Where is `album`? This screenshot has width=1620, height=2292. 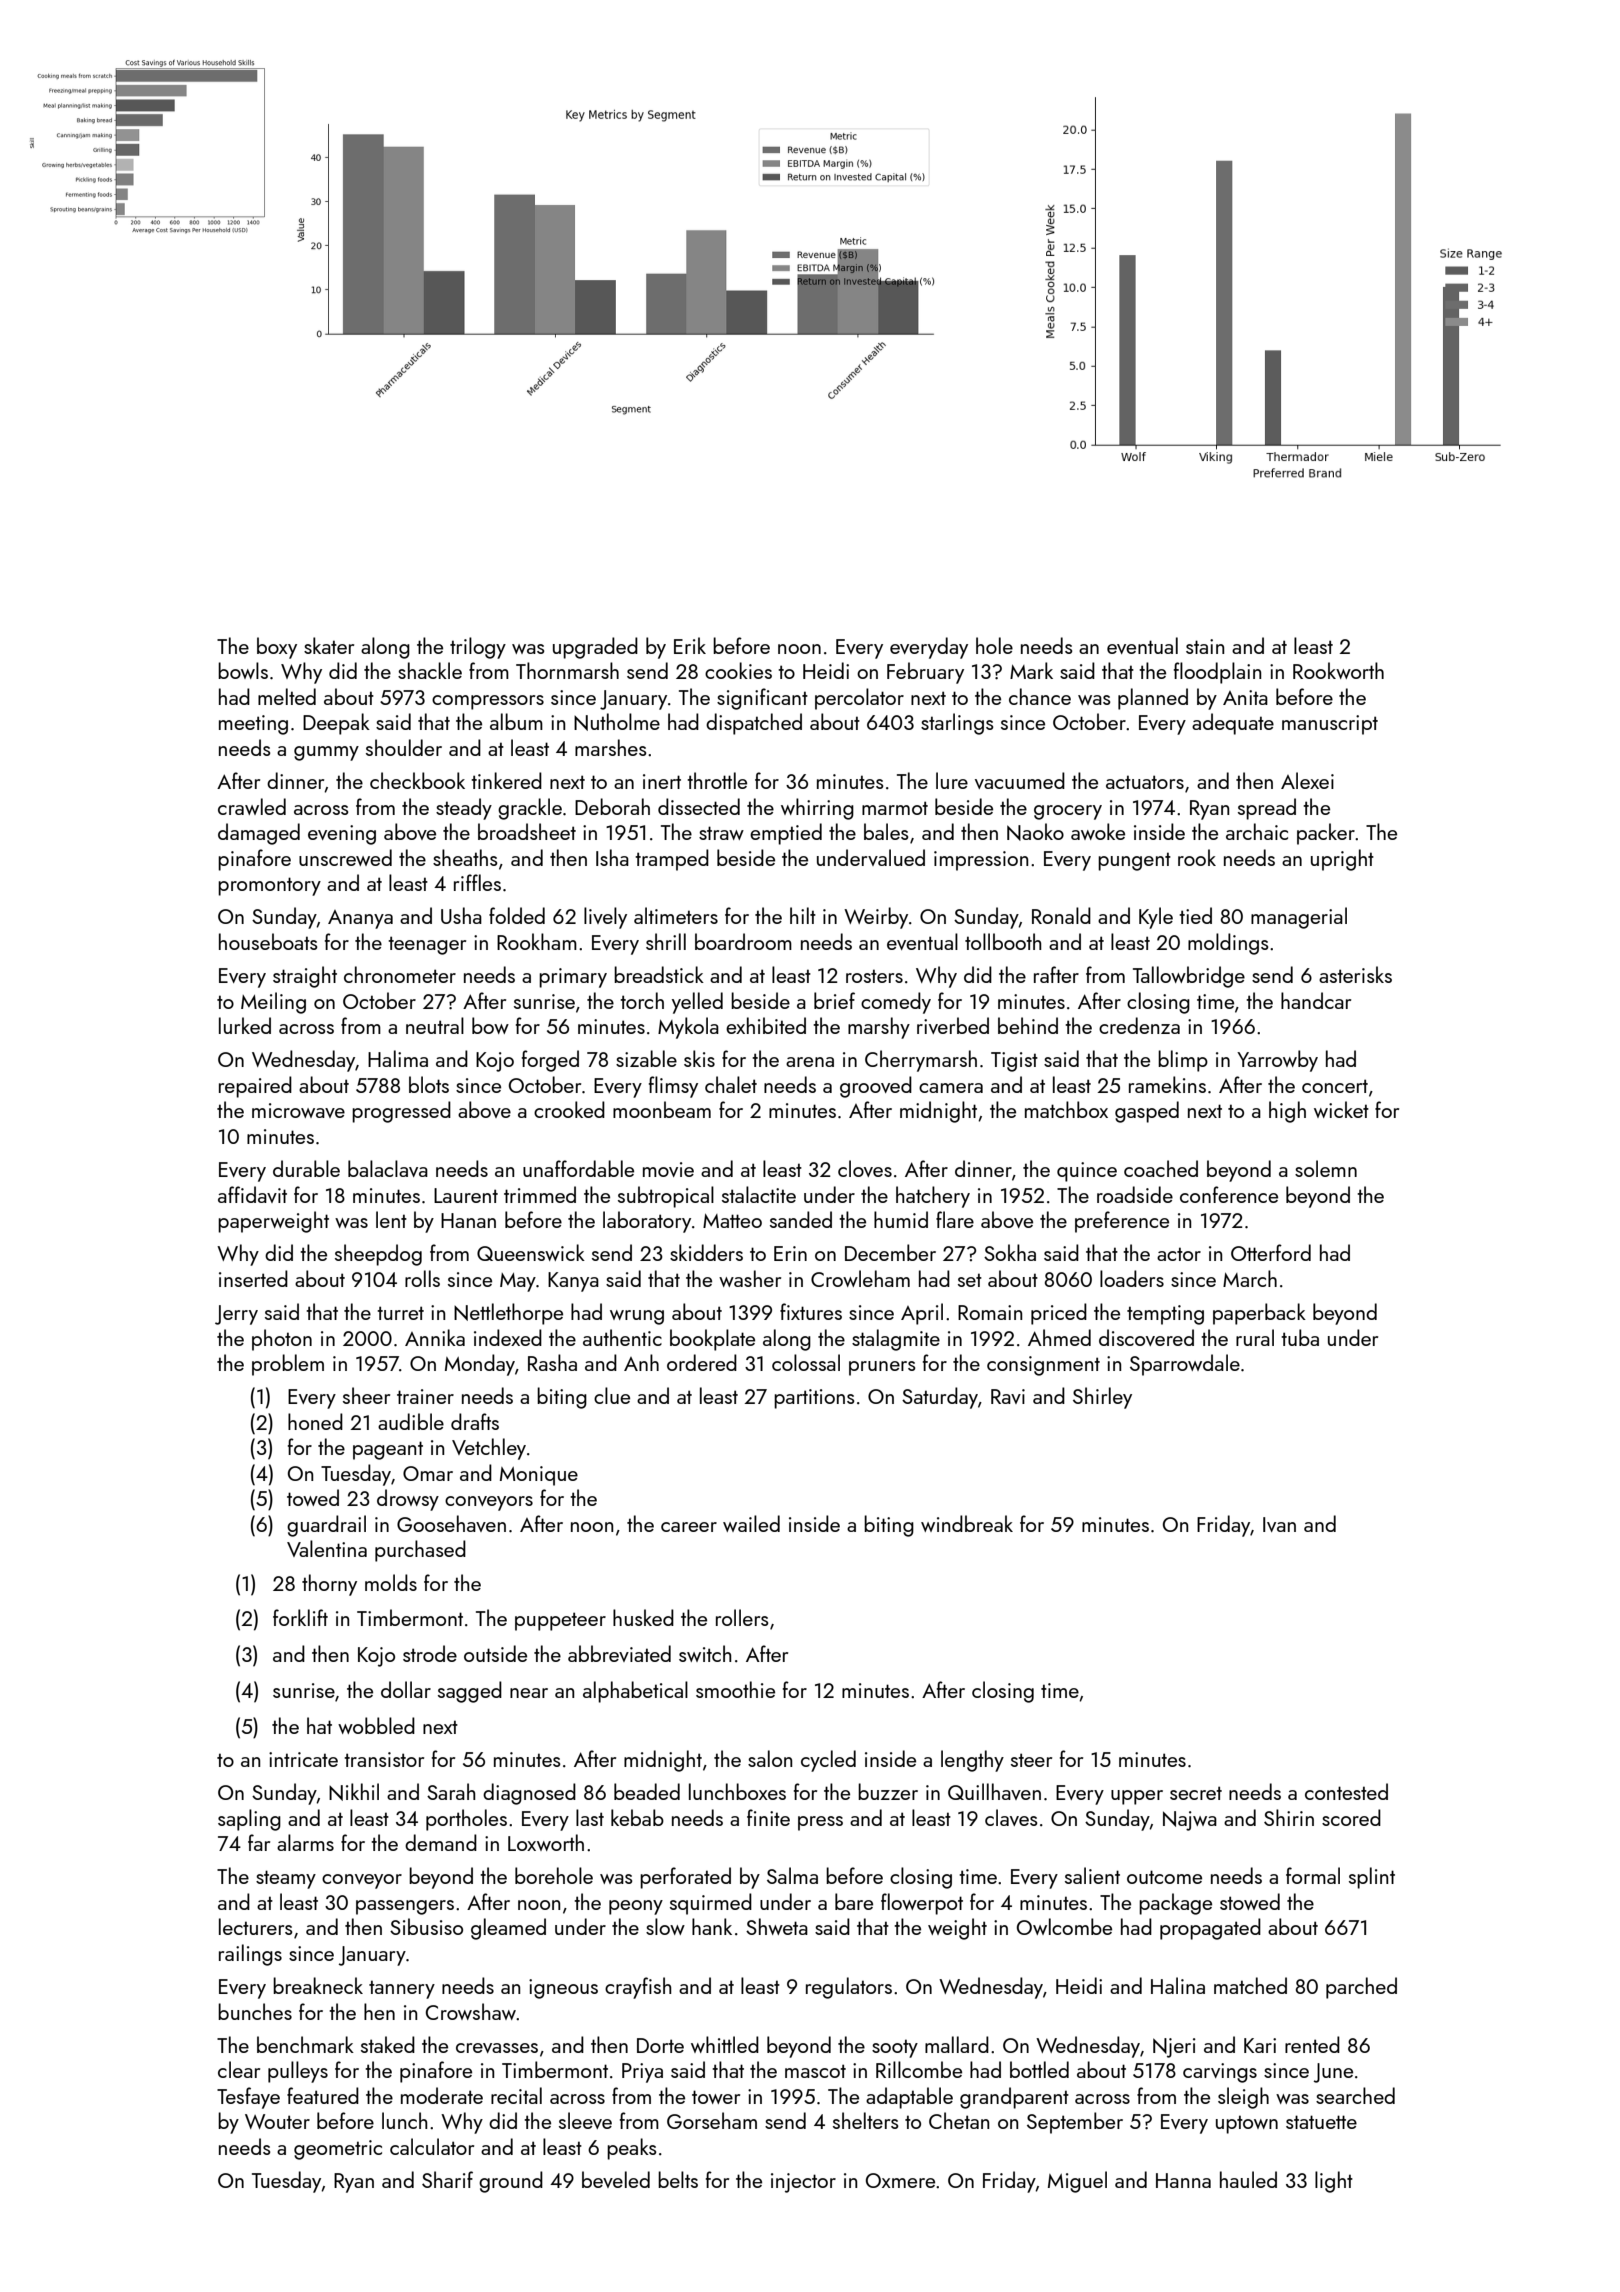 album is located at coordinates (516, 721).
